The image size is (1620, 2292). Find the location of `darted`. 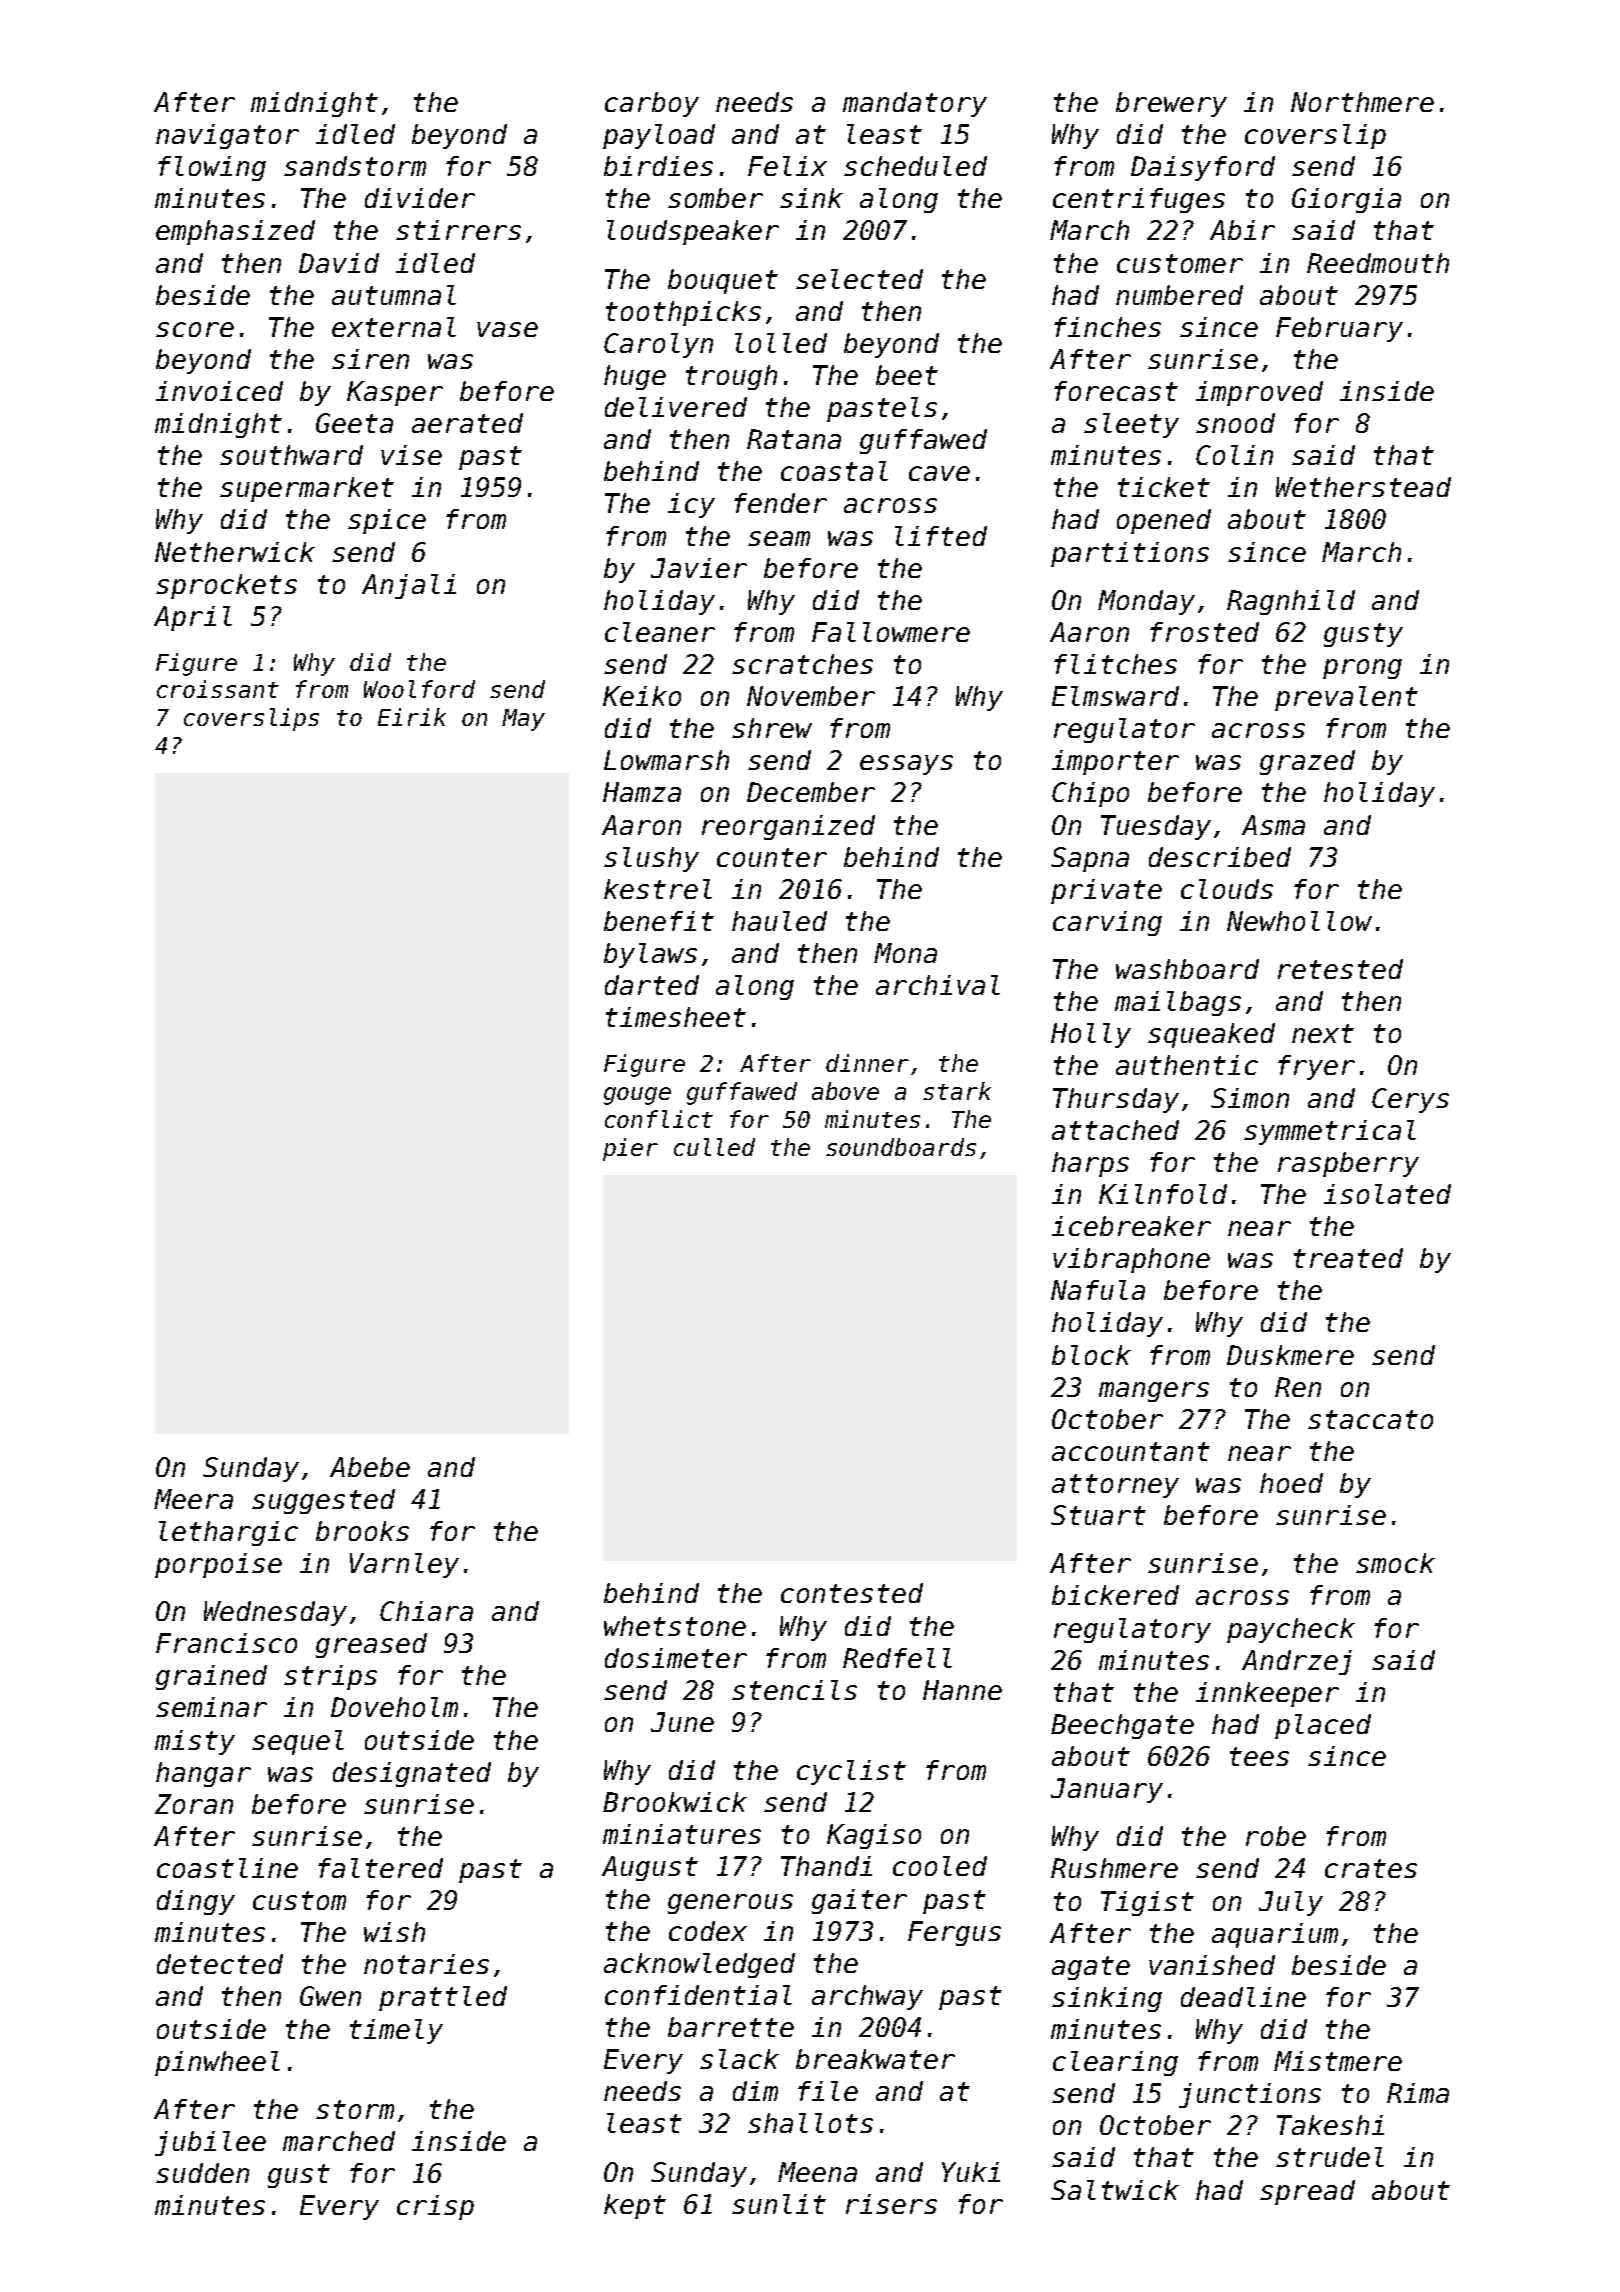

darted is located at coordinates (652, 985).
